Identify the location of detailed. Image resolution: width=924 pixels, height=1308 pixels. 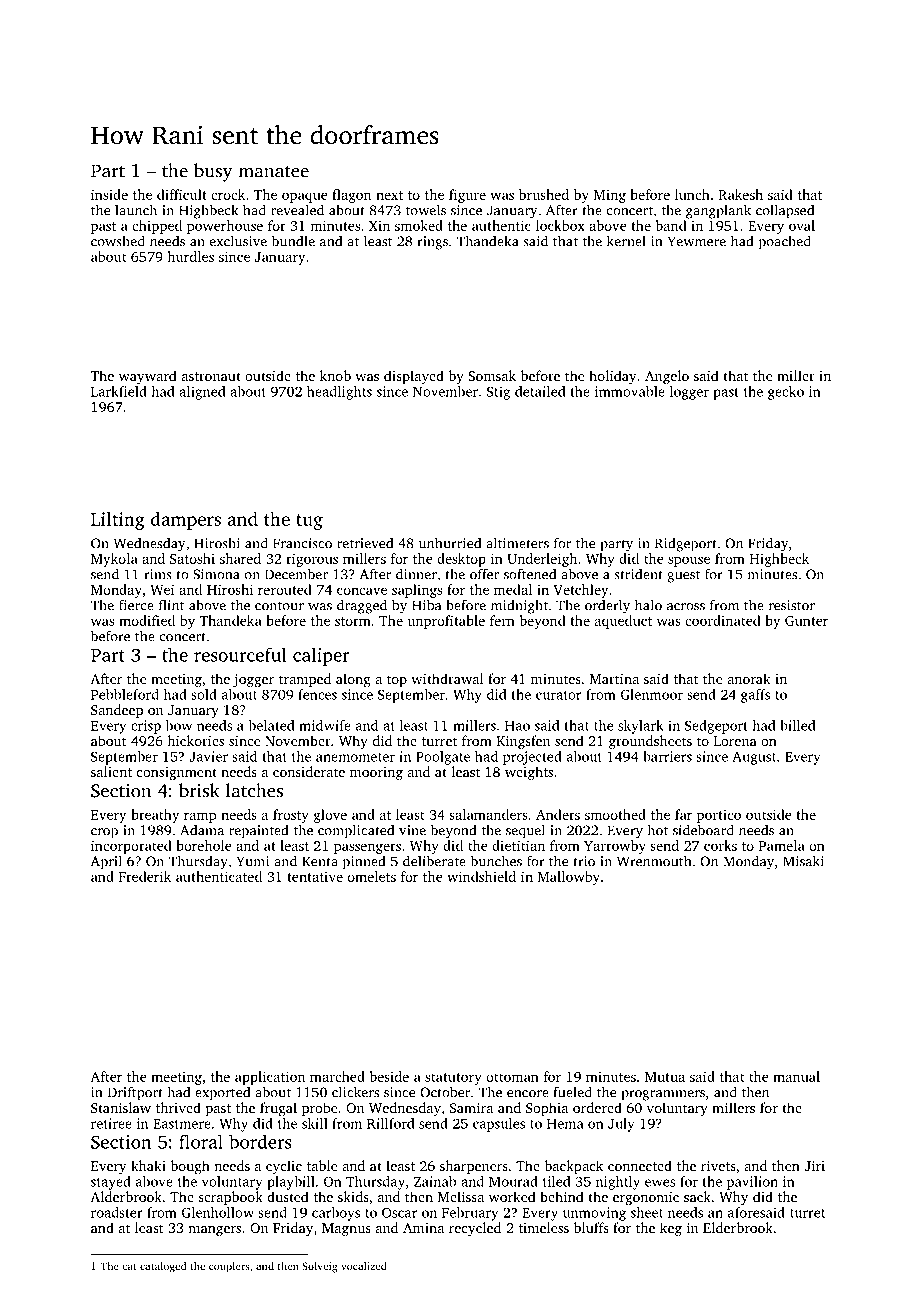
(540, 391).
